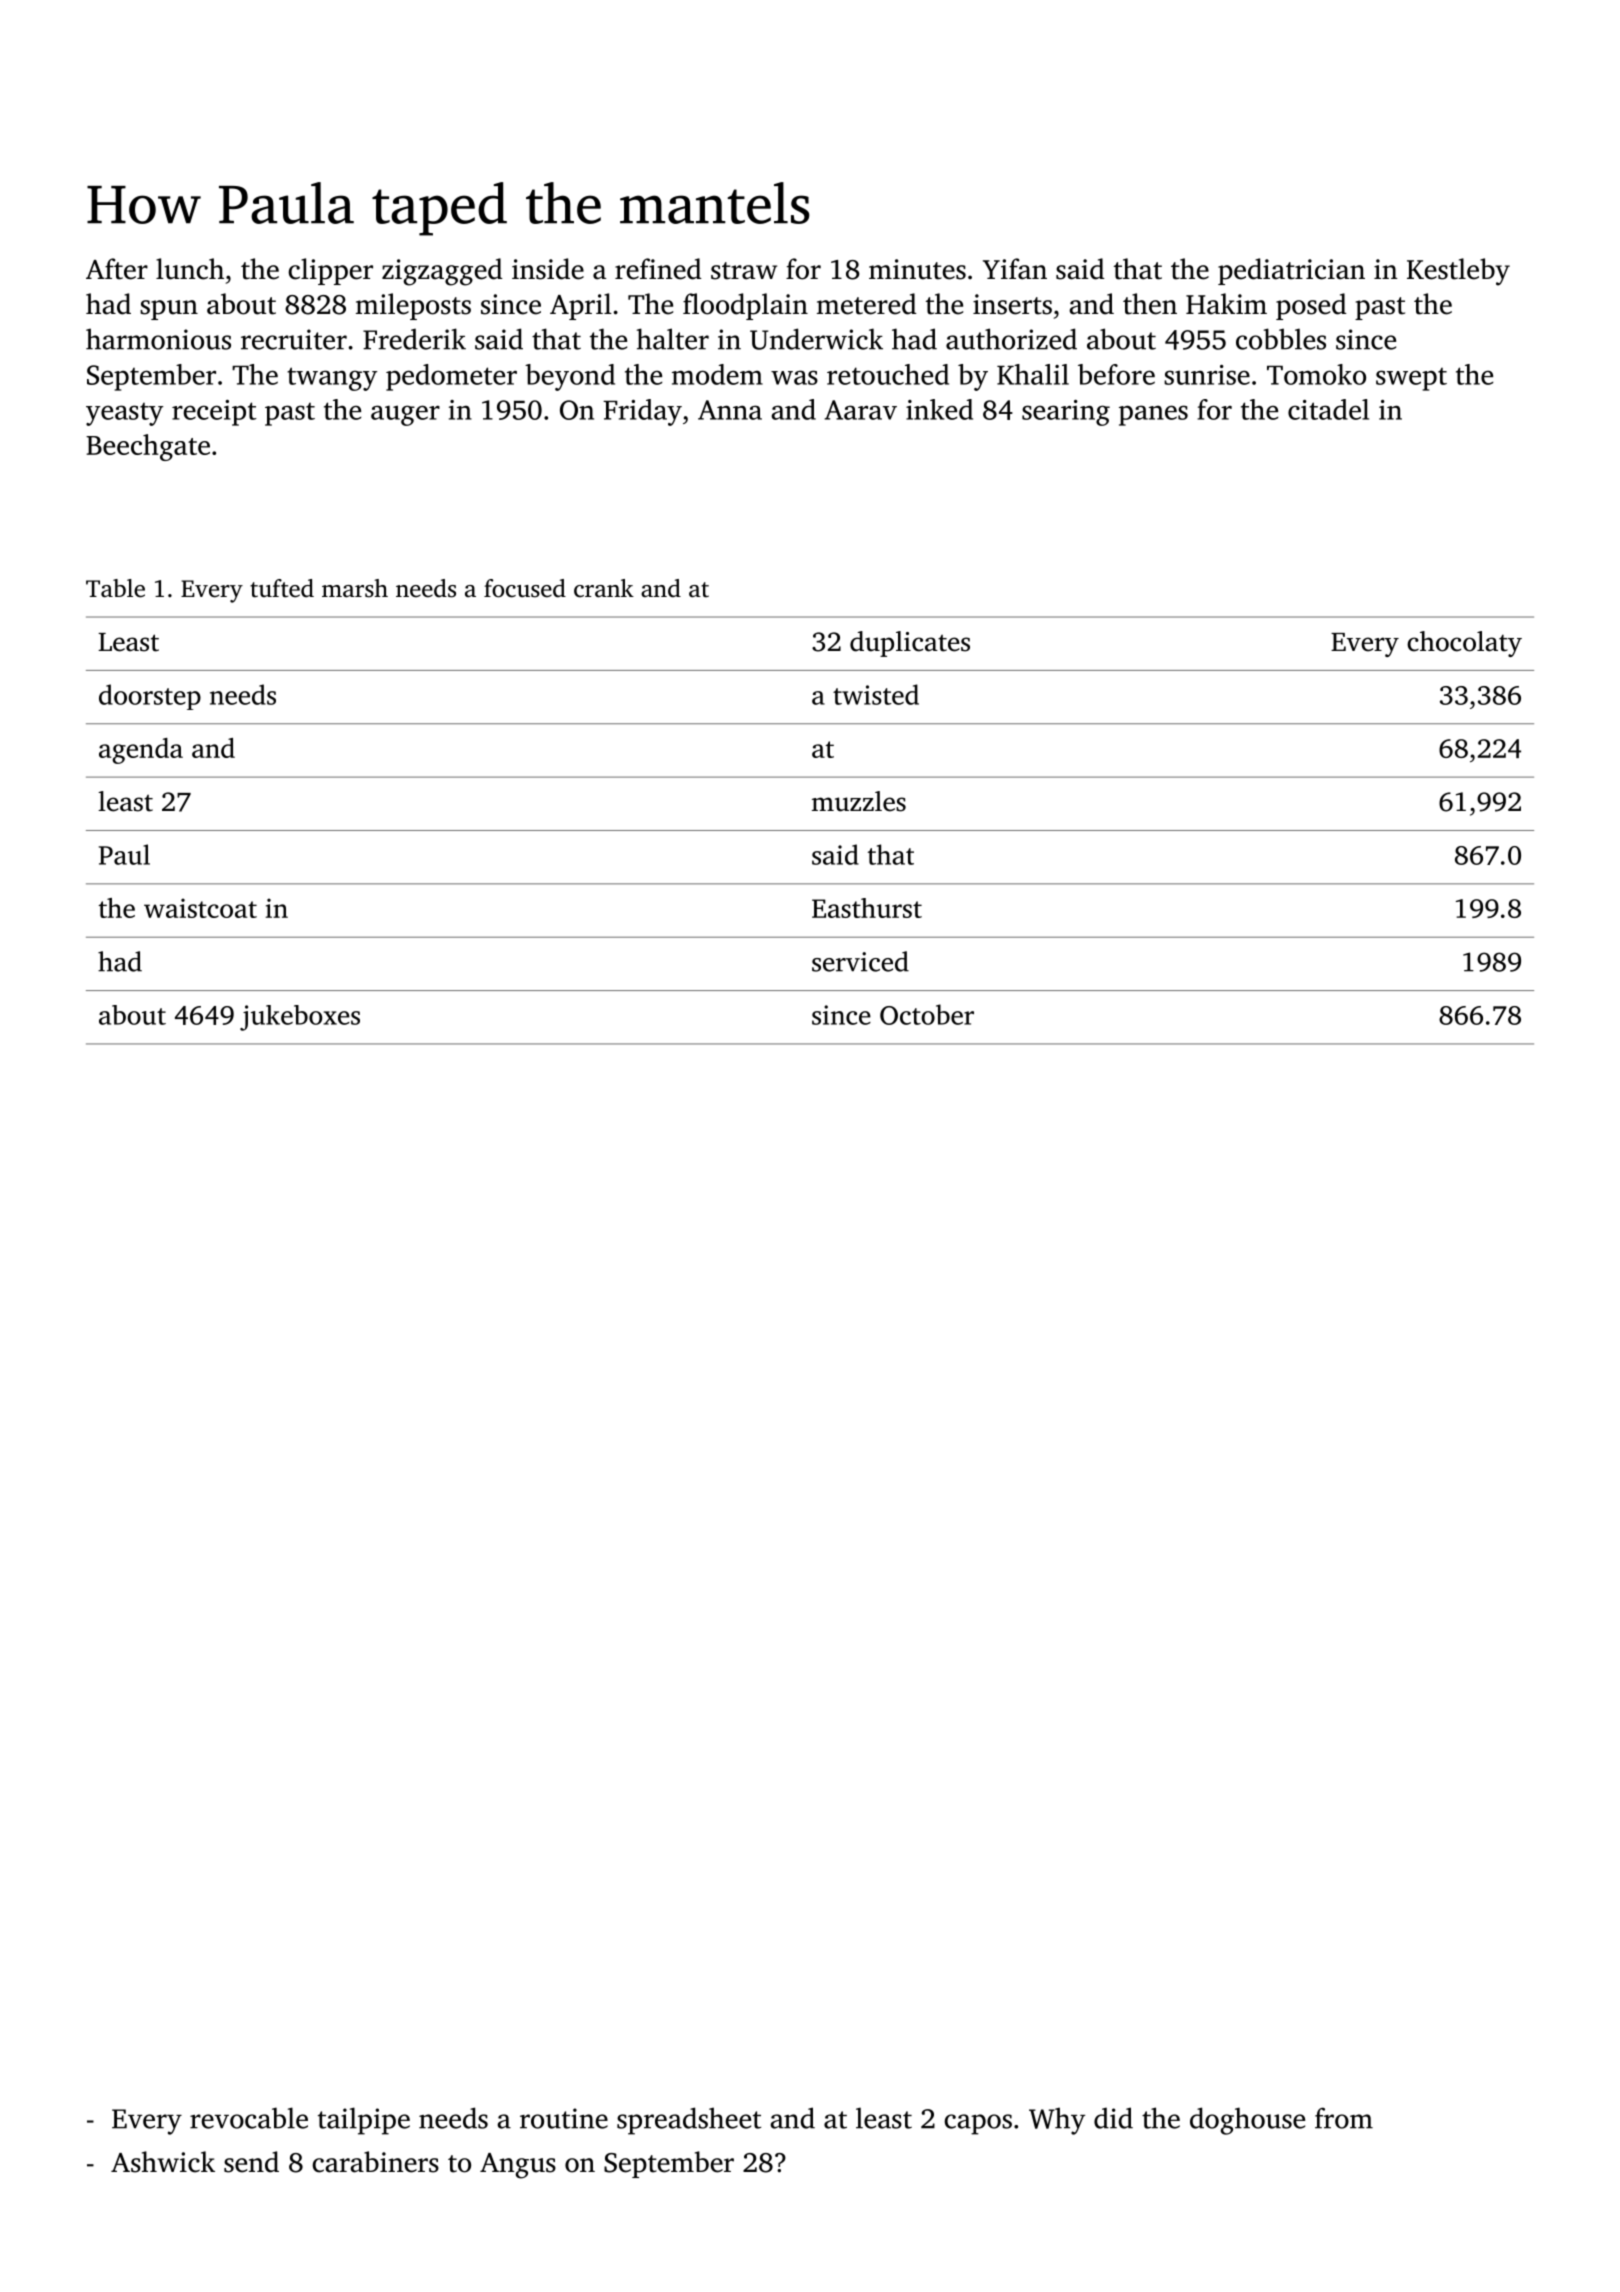 Image resolution: width=1620 pixels, height=2292 pixels. I want to click on jukeboxes, so click(300, 1018).
